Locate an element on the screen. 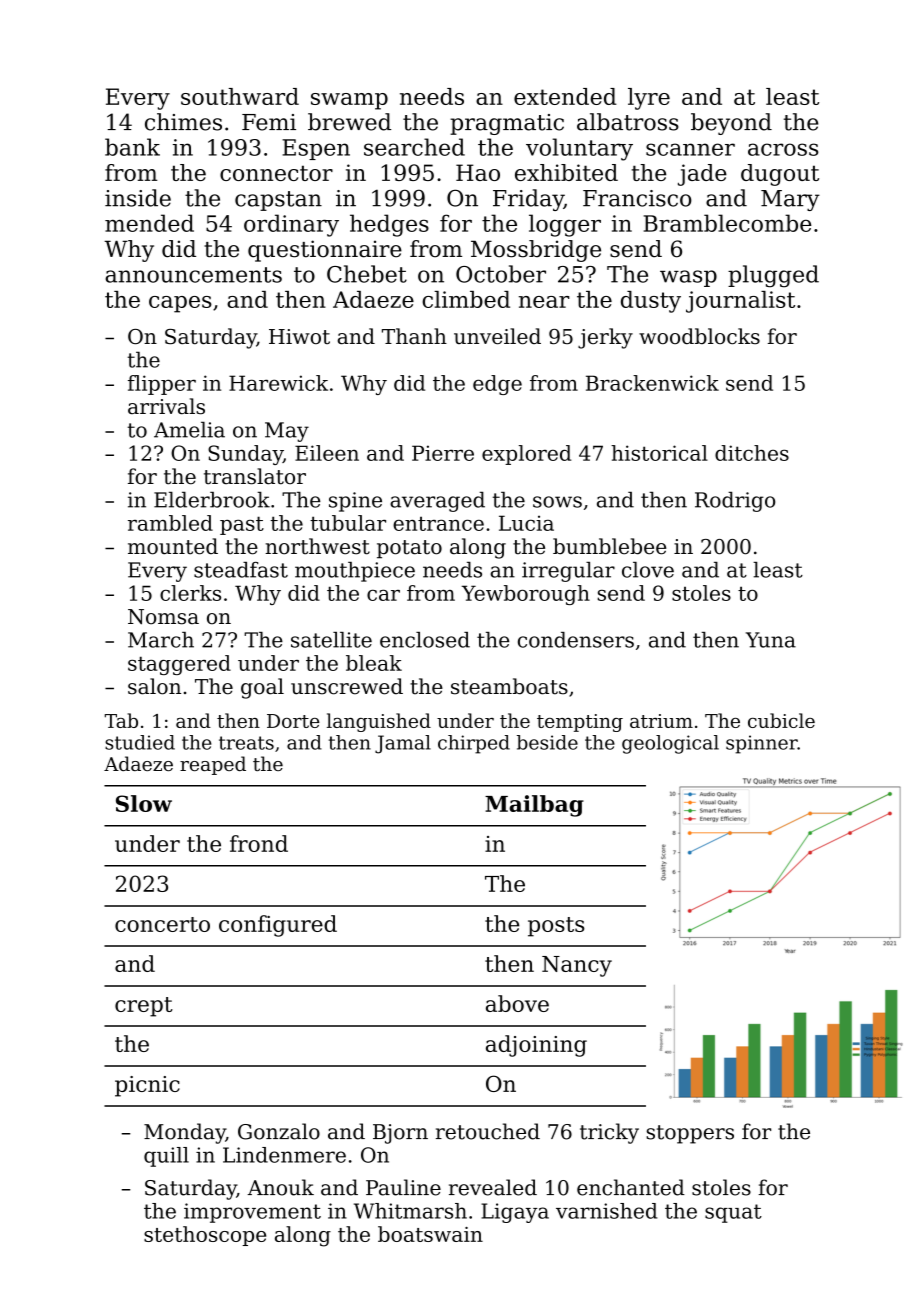 This screenshot has width=924, height=1314. tempting is located at coordinates (580, 723).
